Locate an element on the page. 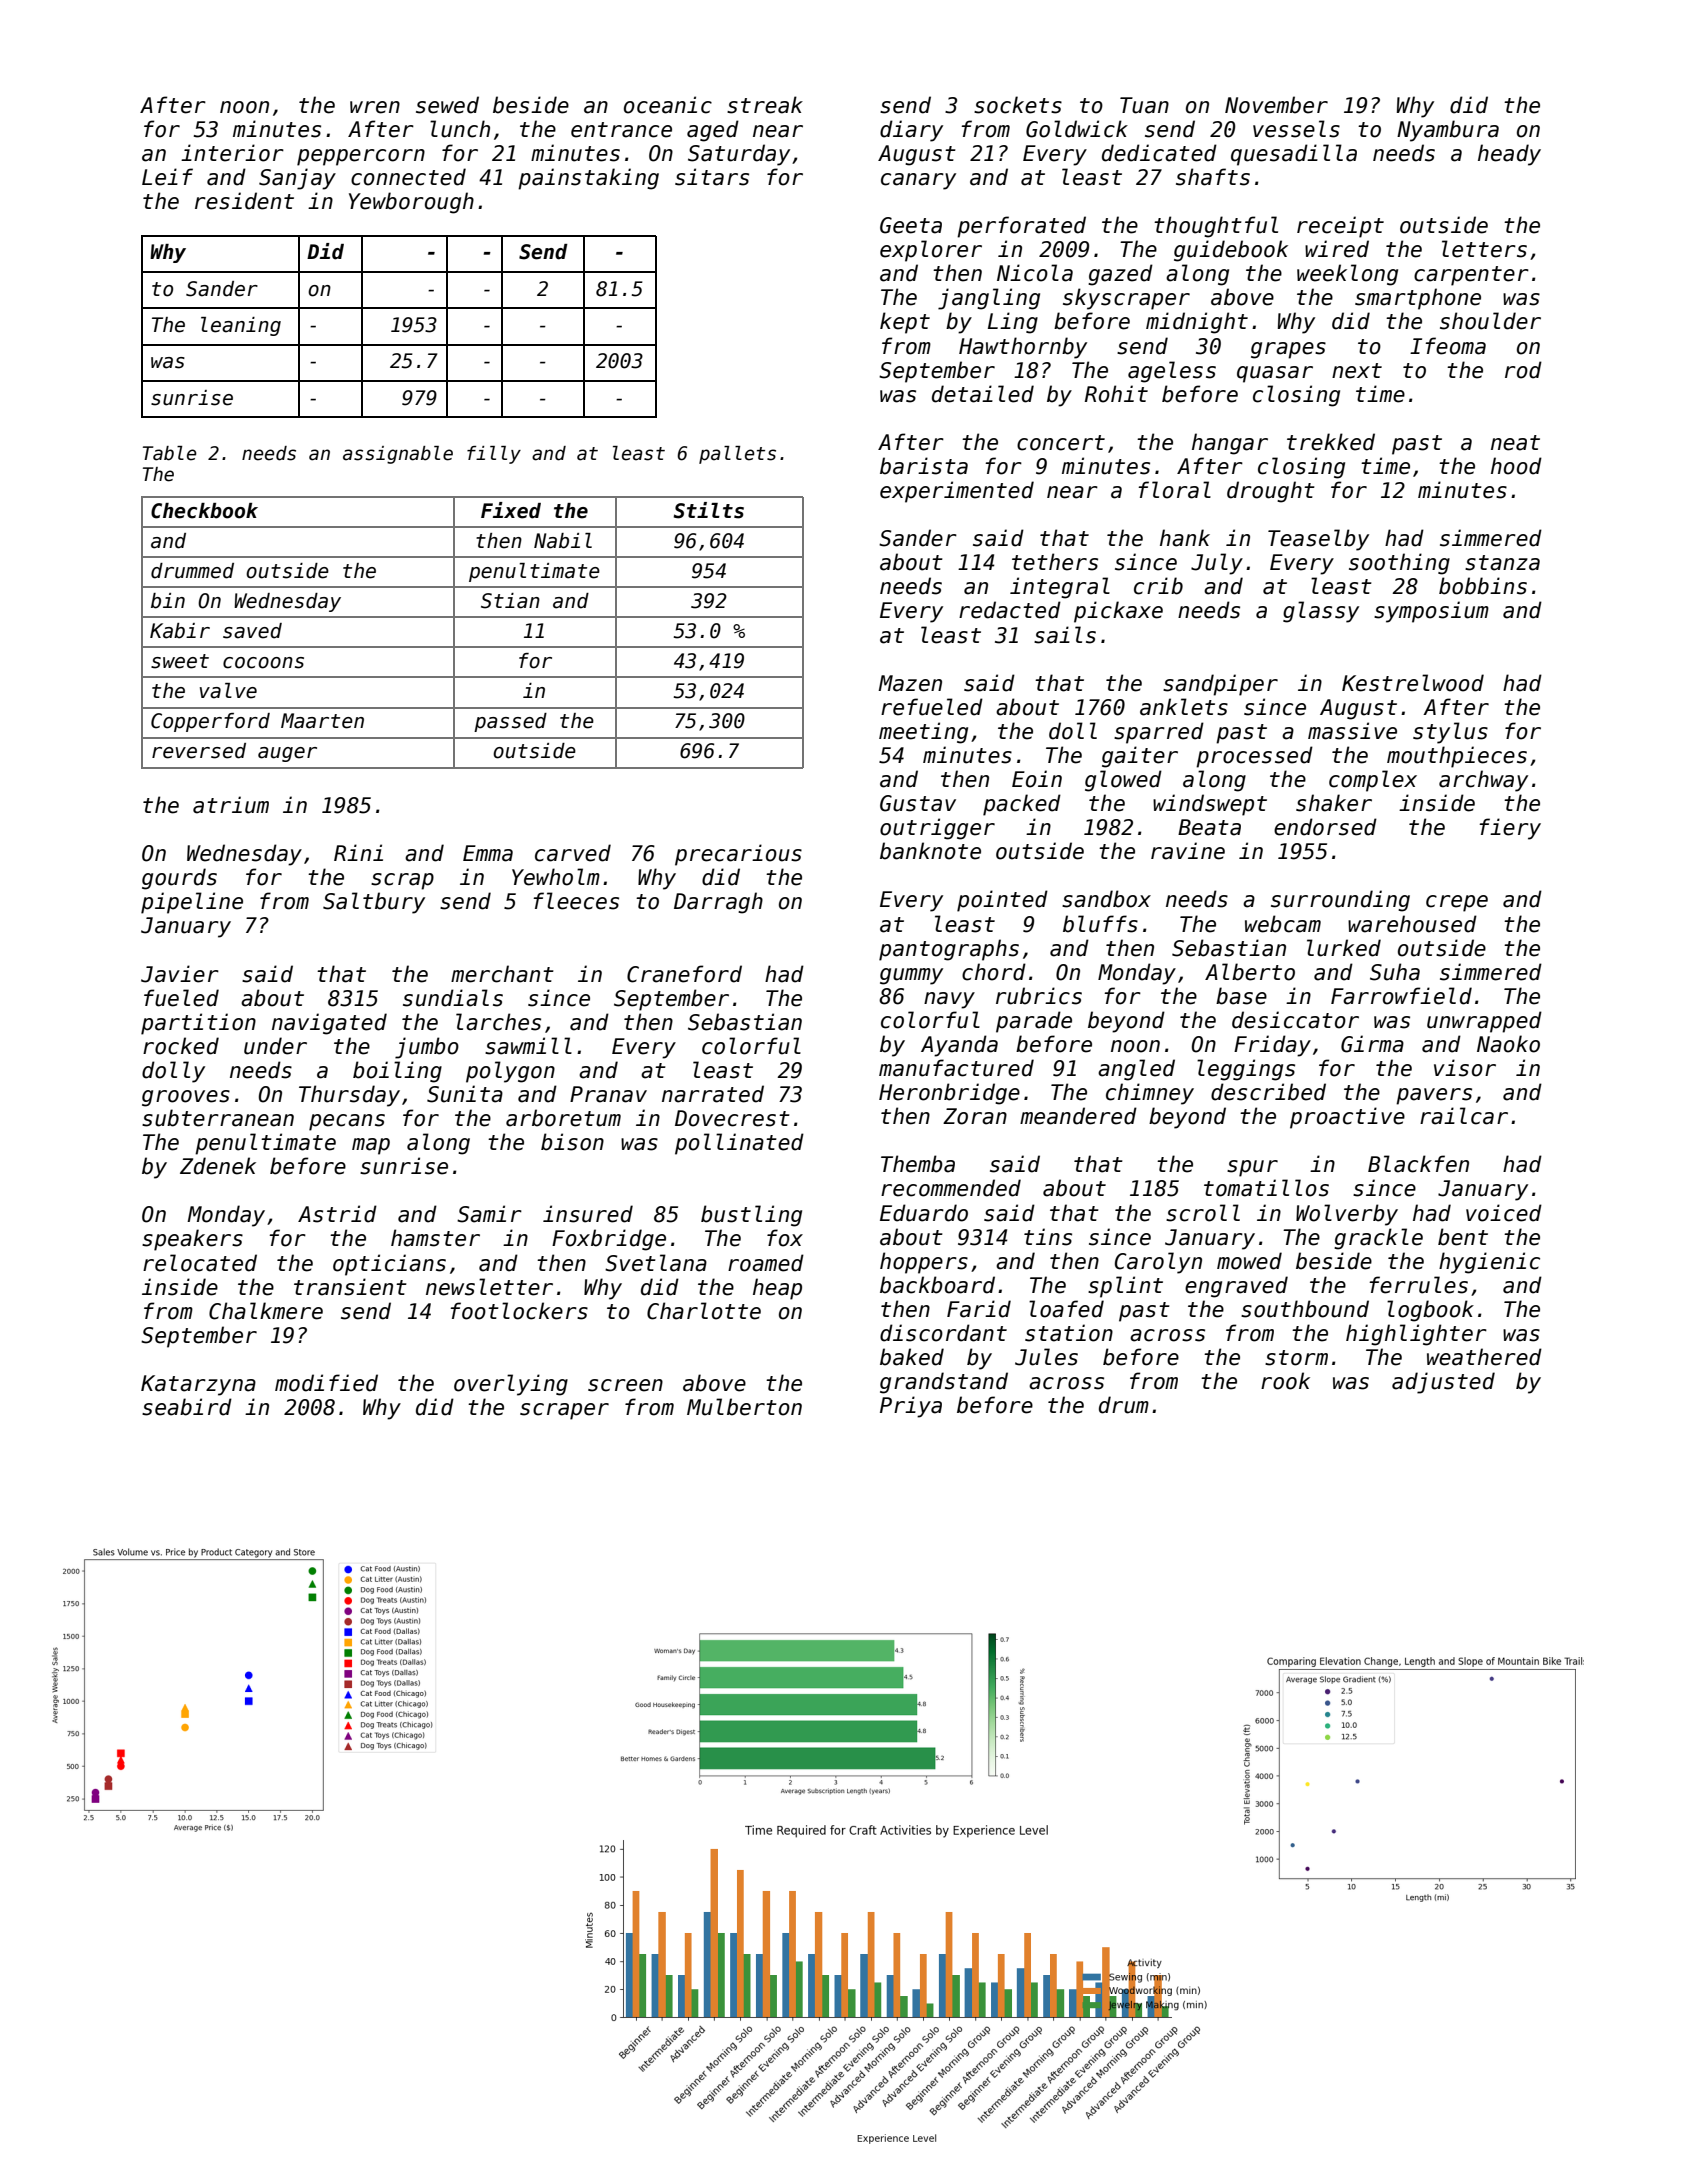  wren is located at coordinates (375, 107).
